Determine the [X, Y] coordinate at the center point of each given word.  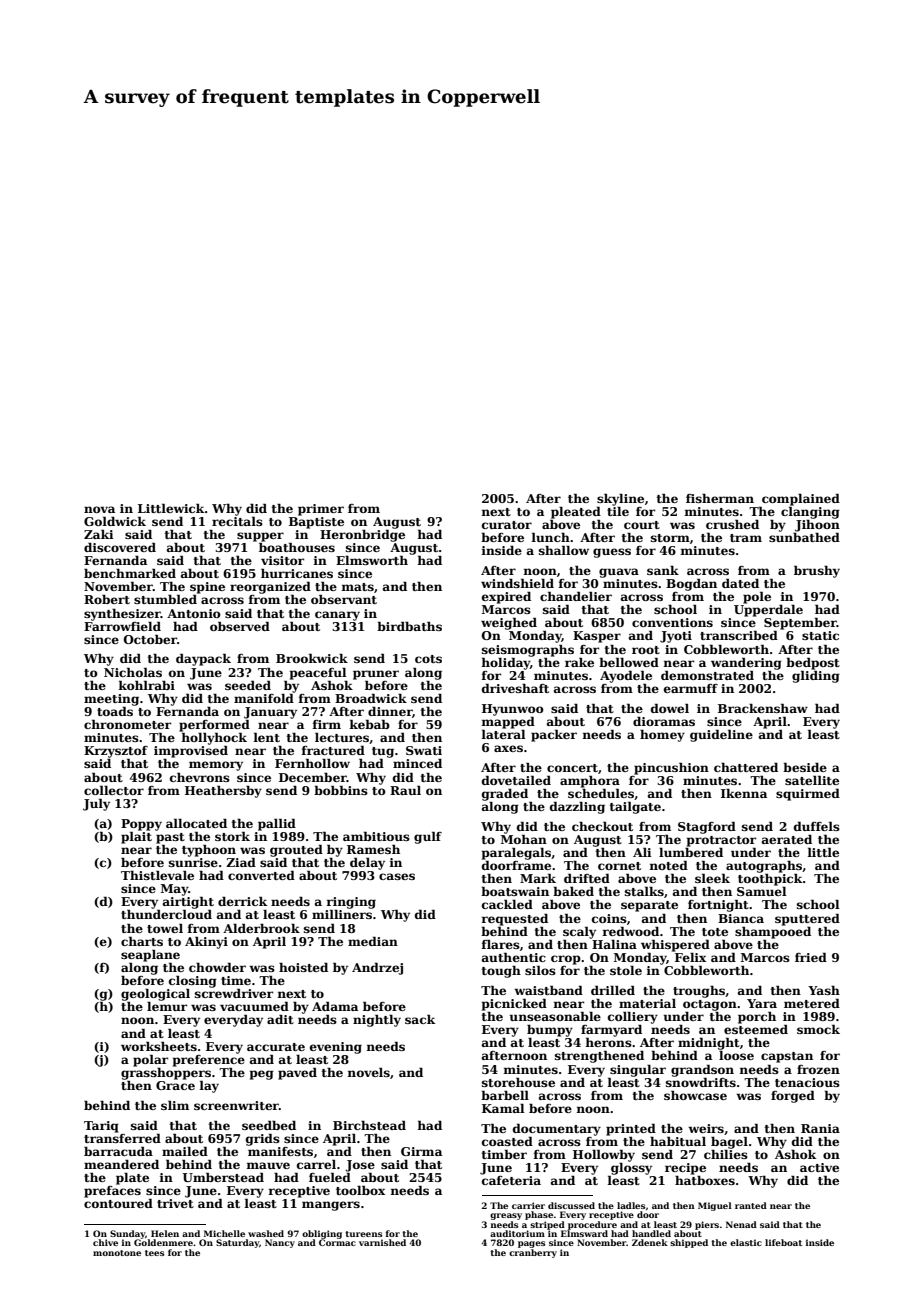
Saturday [237, 1243]
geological [155, 994]
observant [344, 599]
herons [608, 1042]
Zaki [99, 534]
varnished [382, 1242]
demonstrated [707, 675]
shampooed [773, 932]
